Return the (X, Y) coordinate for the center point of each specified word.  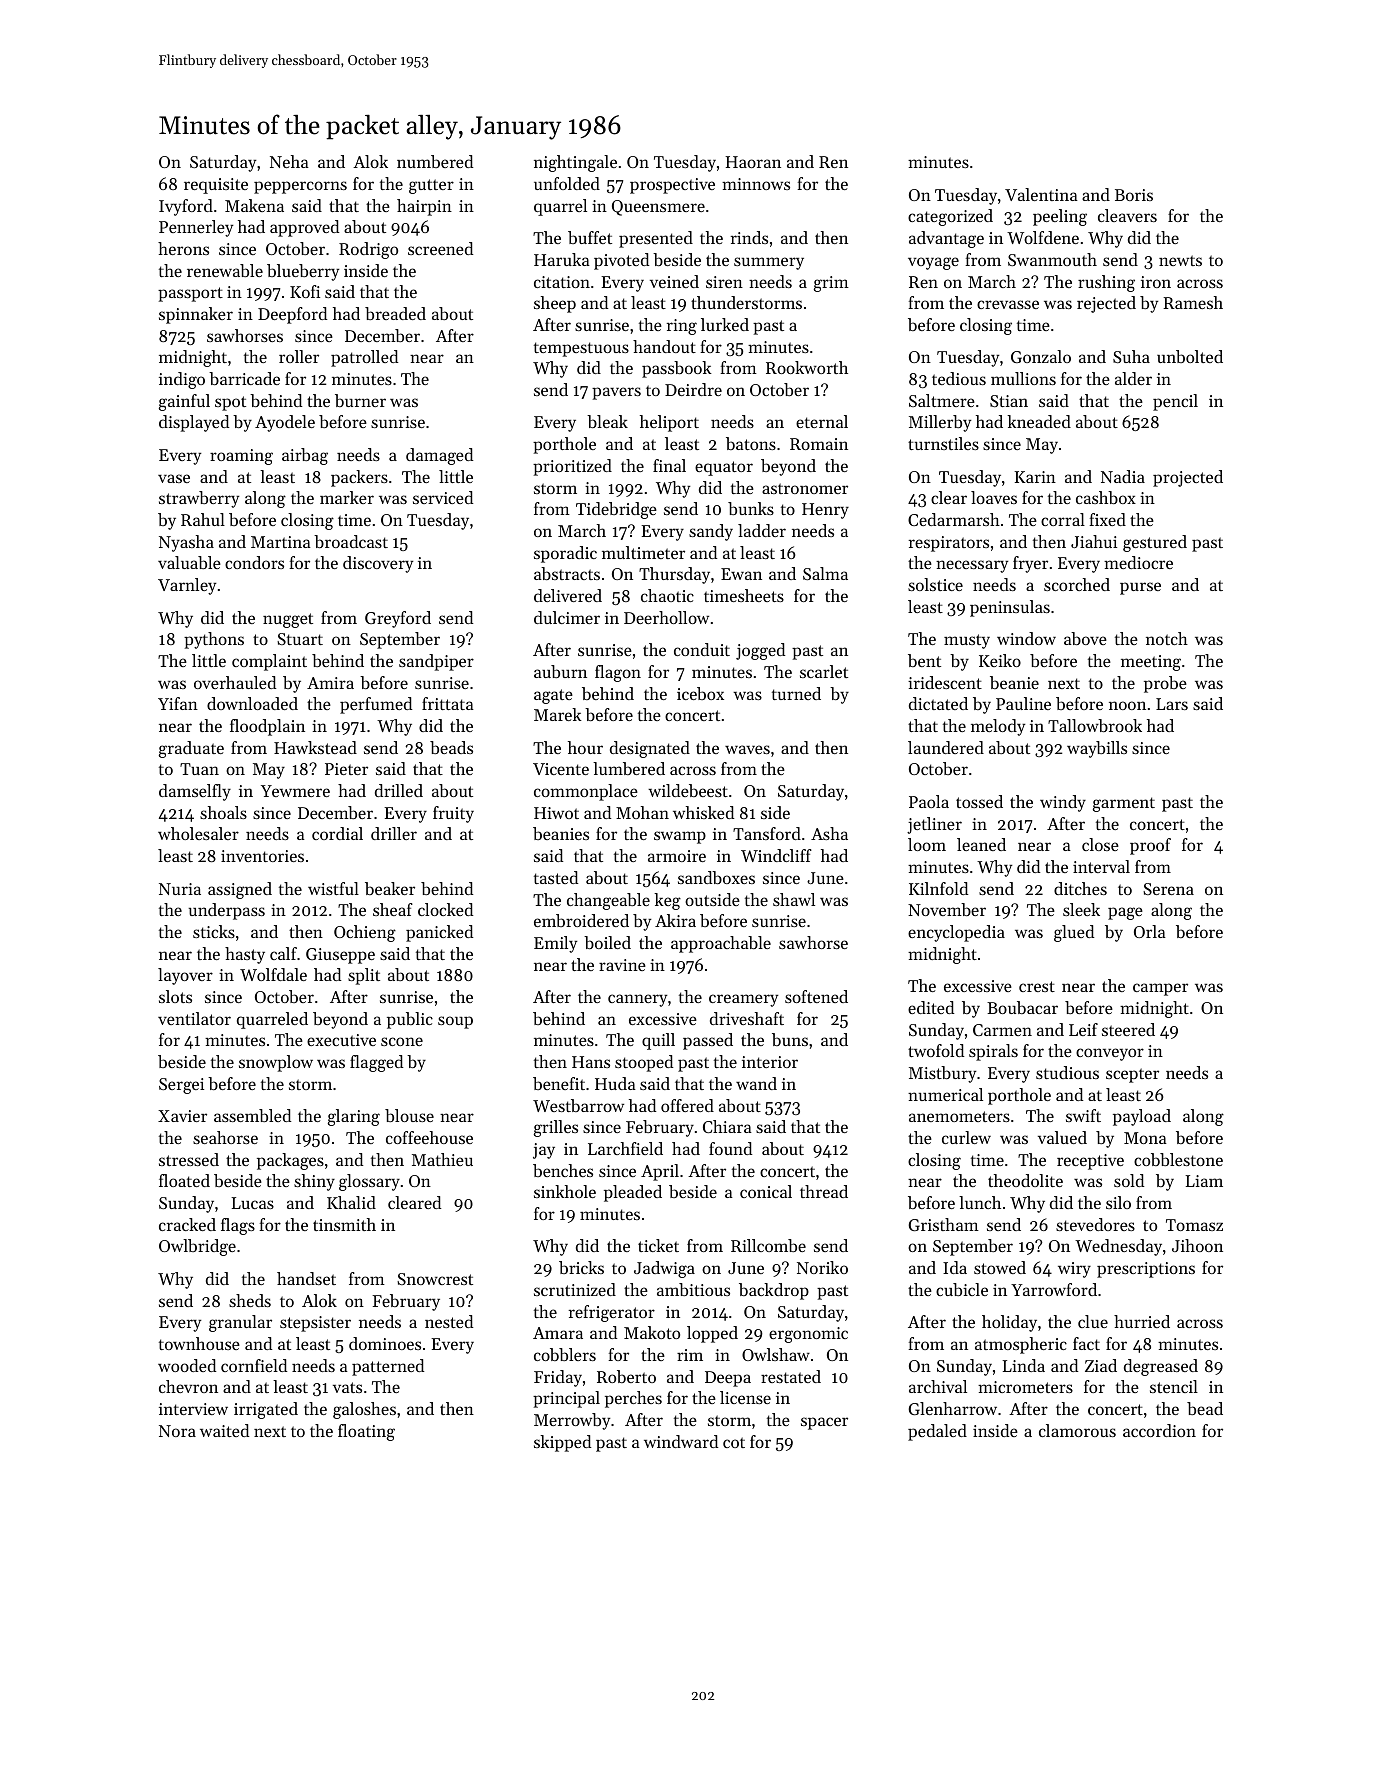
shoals (223, 812)
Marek (558, 714)
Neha (289, 161)
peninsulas (1010, 608)
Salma (825, 573)
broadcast (351, 541)
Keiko (1000, 660)
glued (1074, 933)
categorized (950, 217)
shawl (794, 899)
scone (402, 1041)
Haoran (753, 162)
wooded (187, 1365)
